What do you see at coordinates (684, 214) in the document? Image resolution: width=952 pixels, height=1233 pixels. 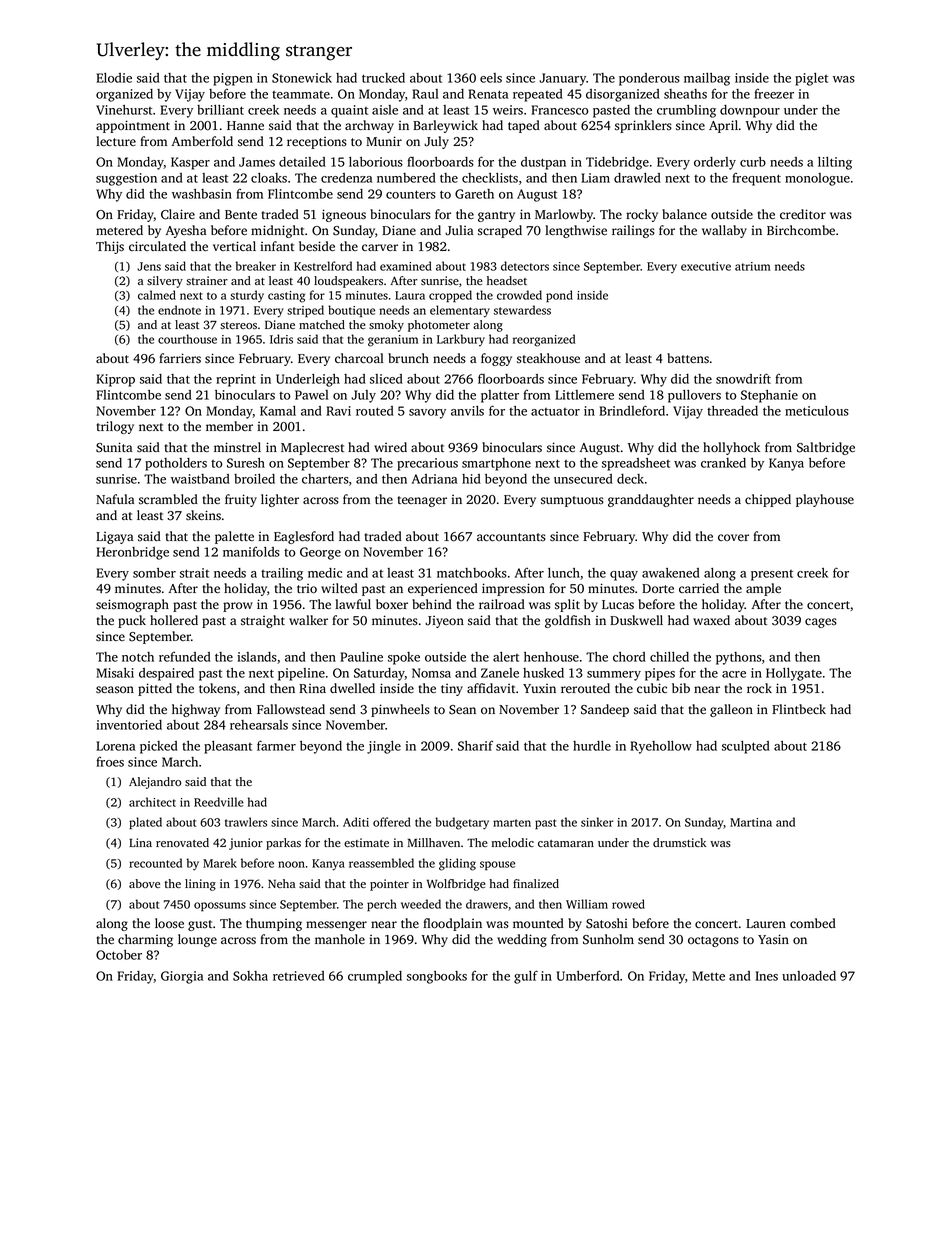 I see `balance` at bounding box center [684, 214].
